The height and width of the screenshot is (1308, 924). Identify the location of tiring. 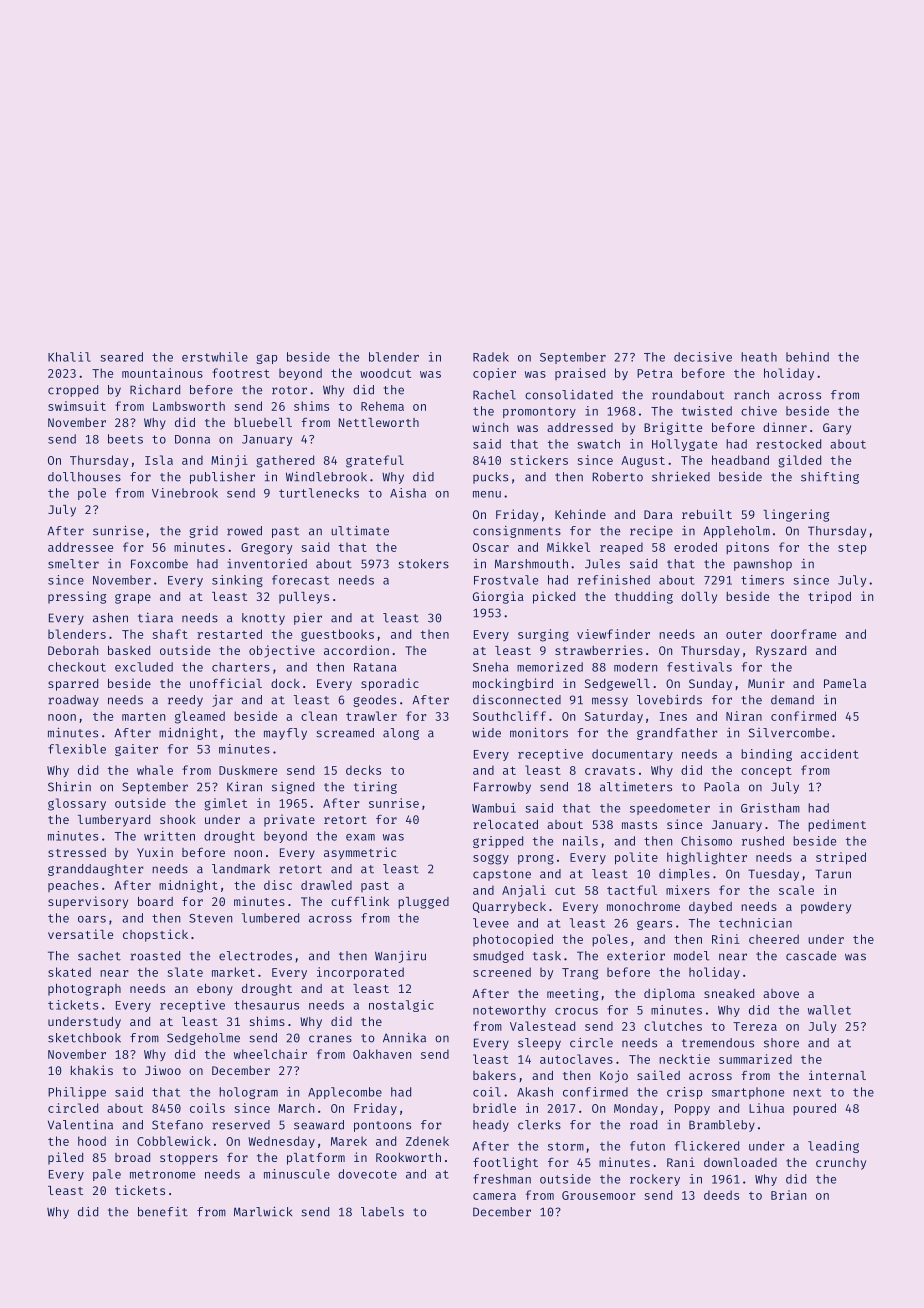
(375, 788).
